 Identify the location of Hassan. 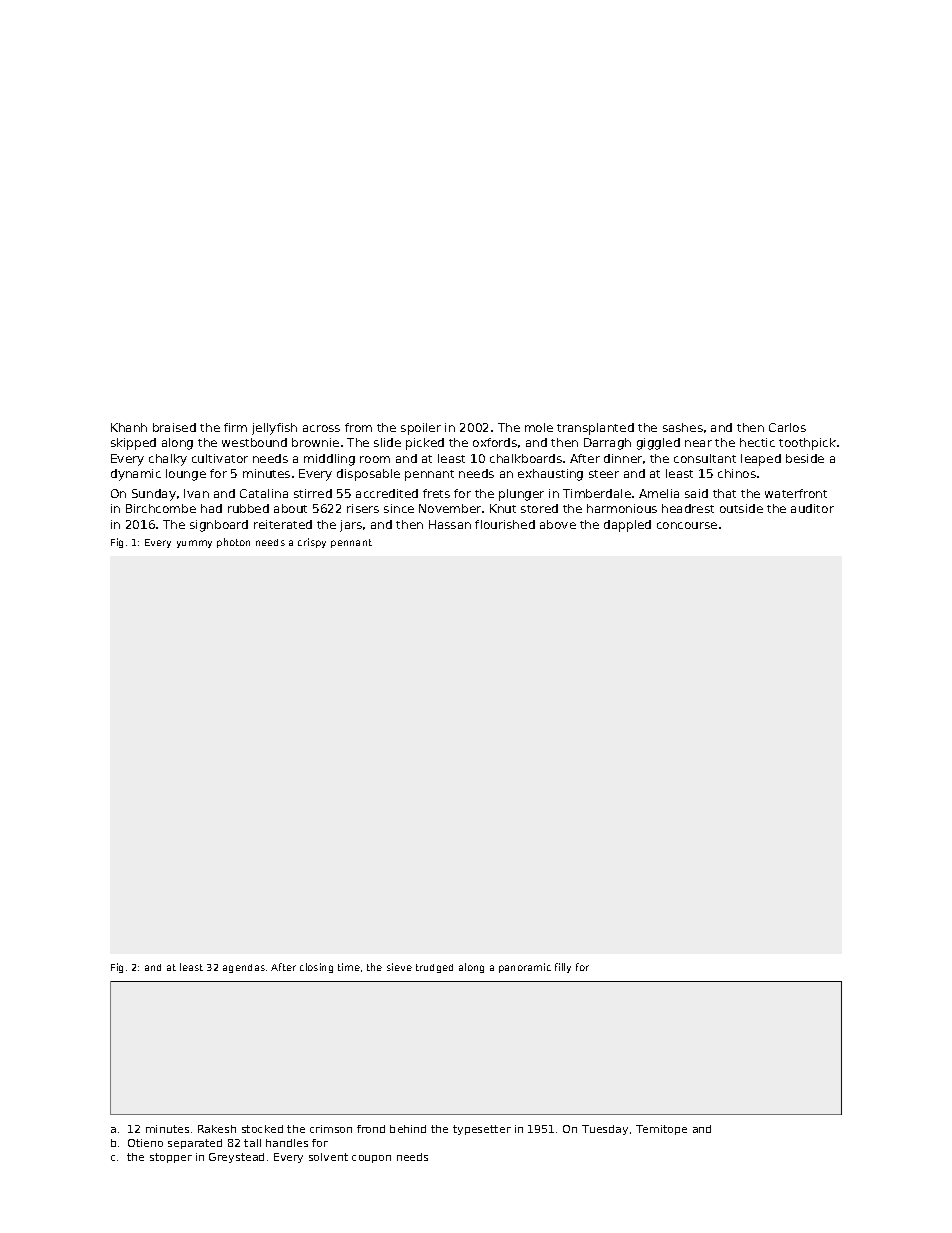
(450, 524).
